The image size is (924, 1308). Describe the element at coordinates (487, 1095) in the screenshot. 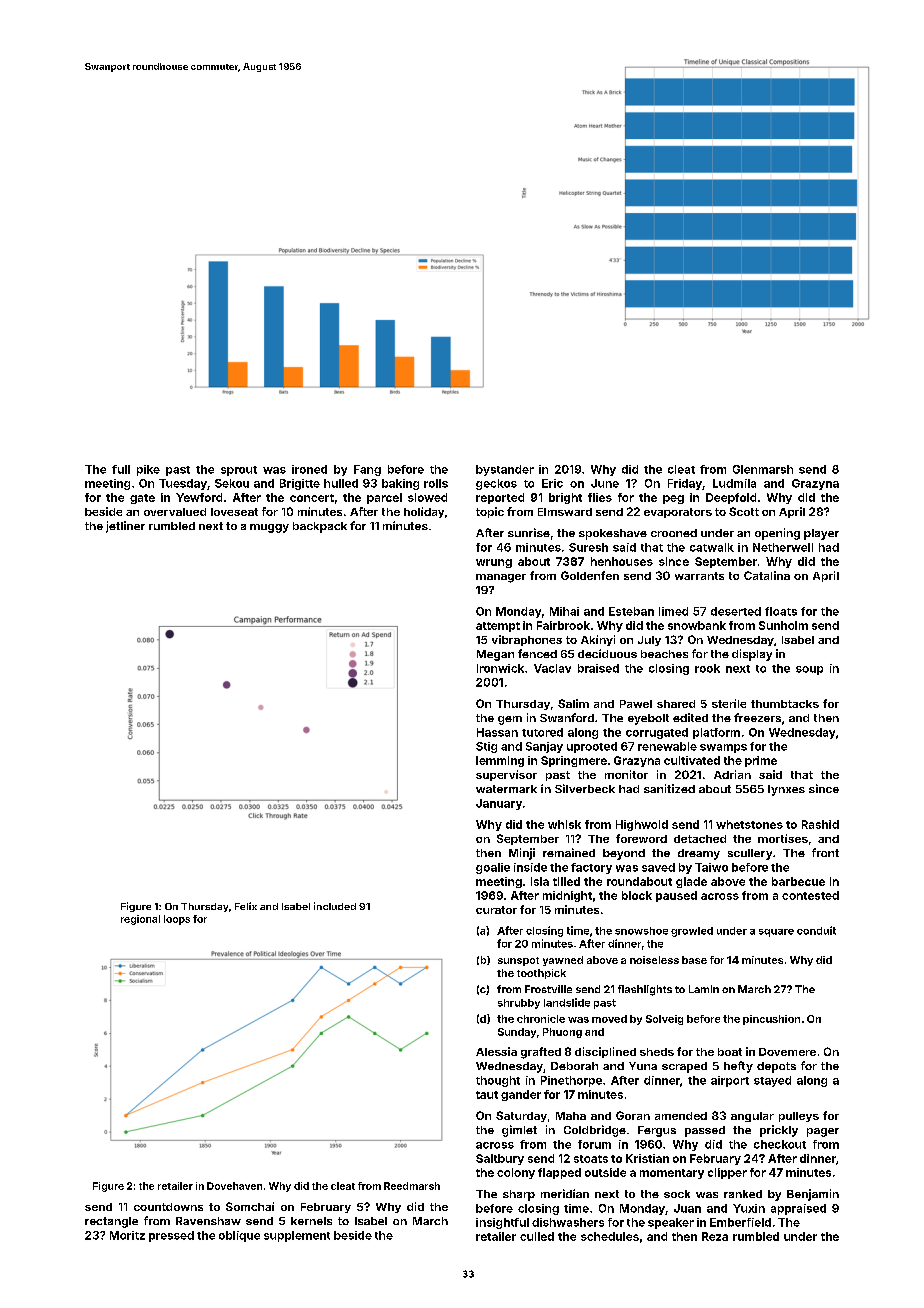

I see `taut` at that location.
